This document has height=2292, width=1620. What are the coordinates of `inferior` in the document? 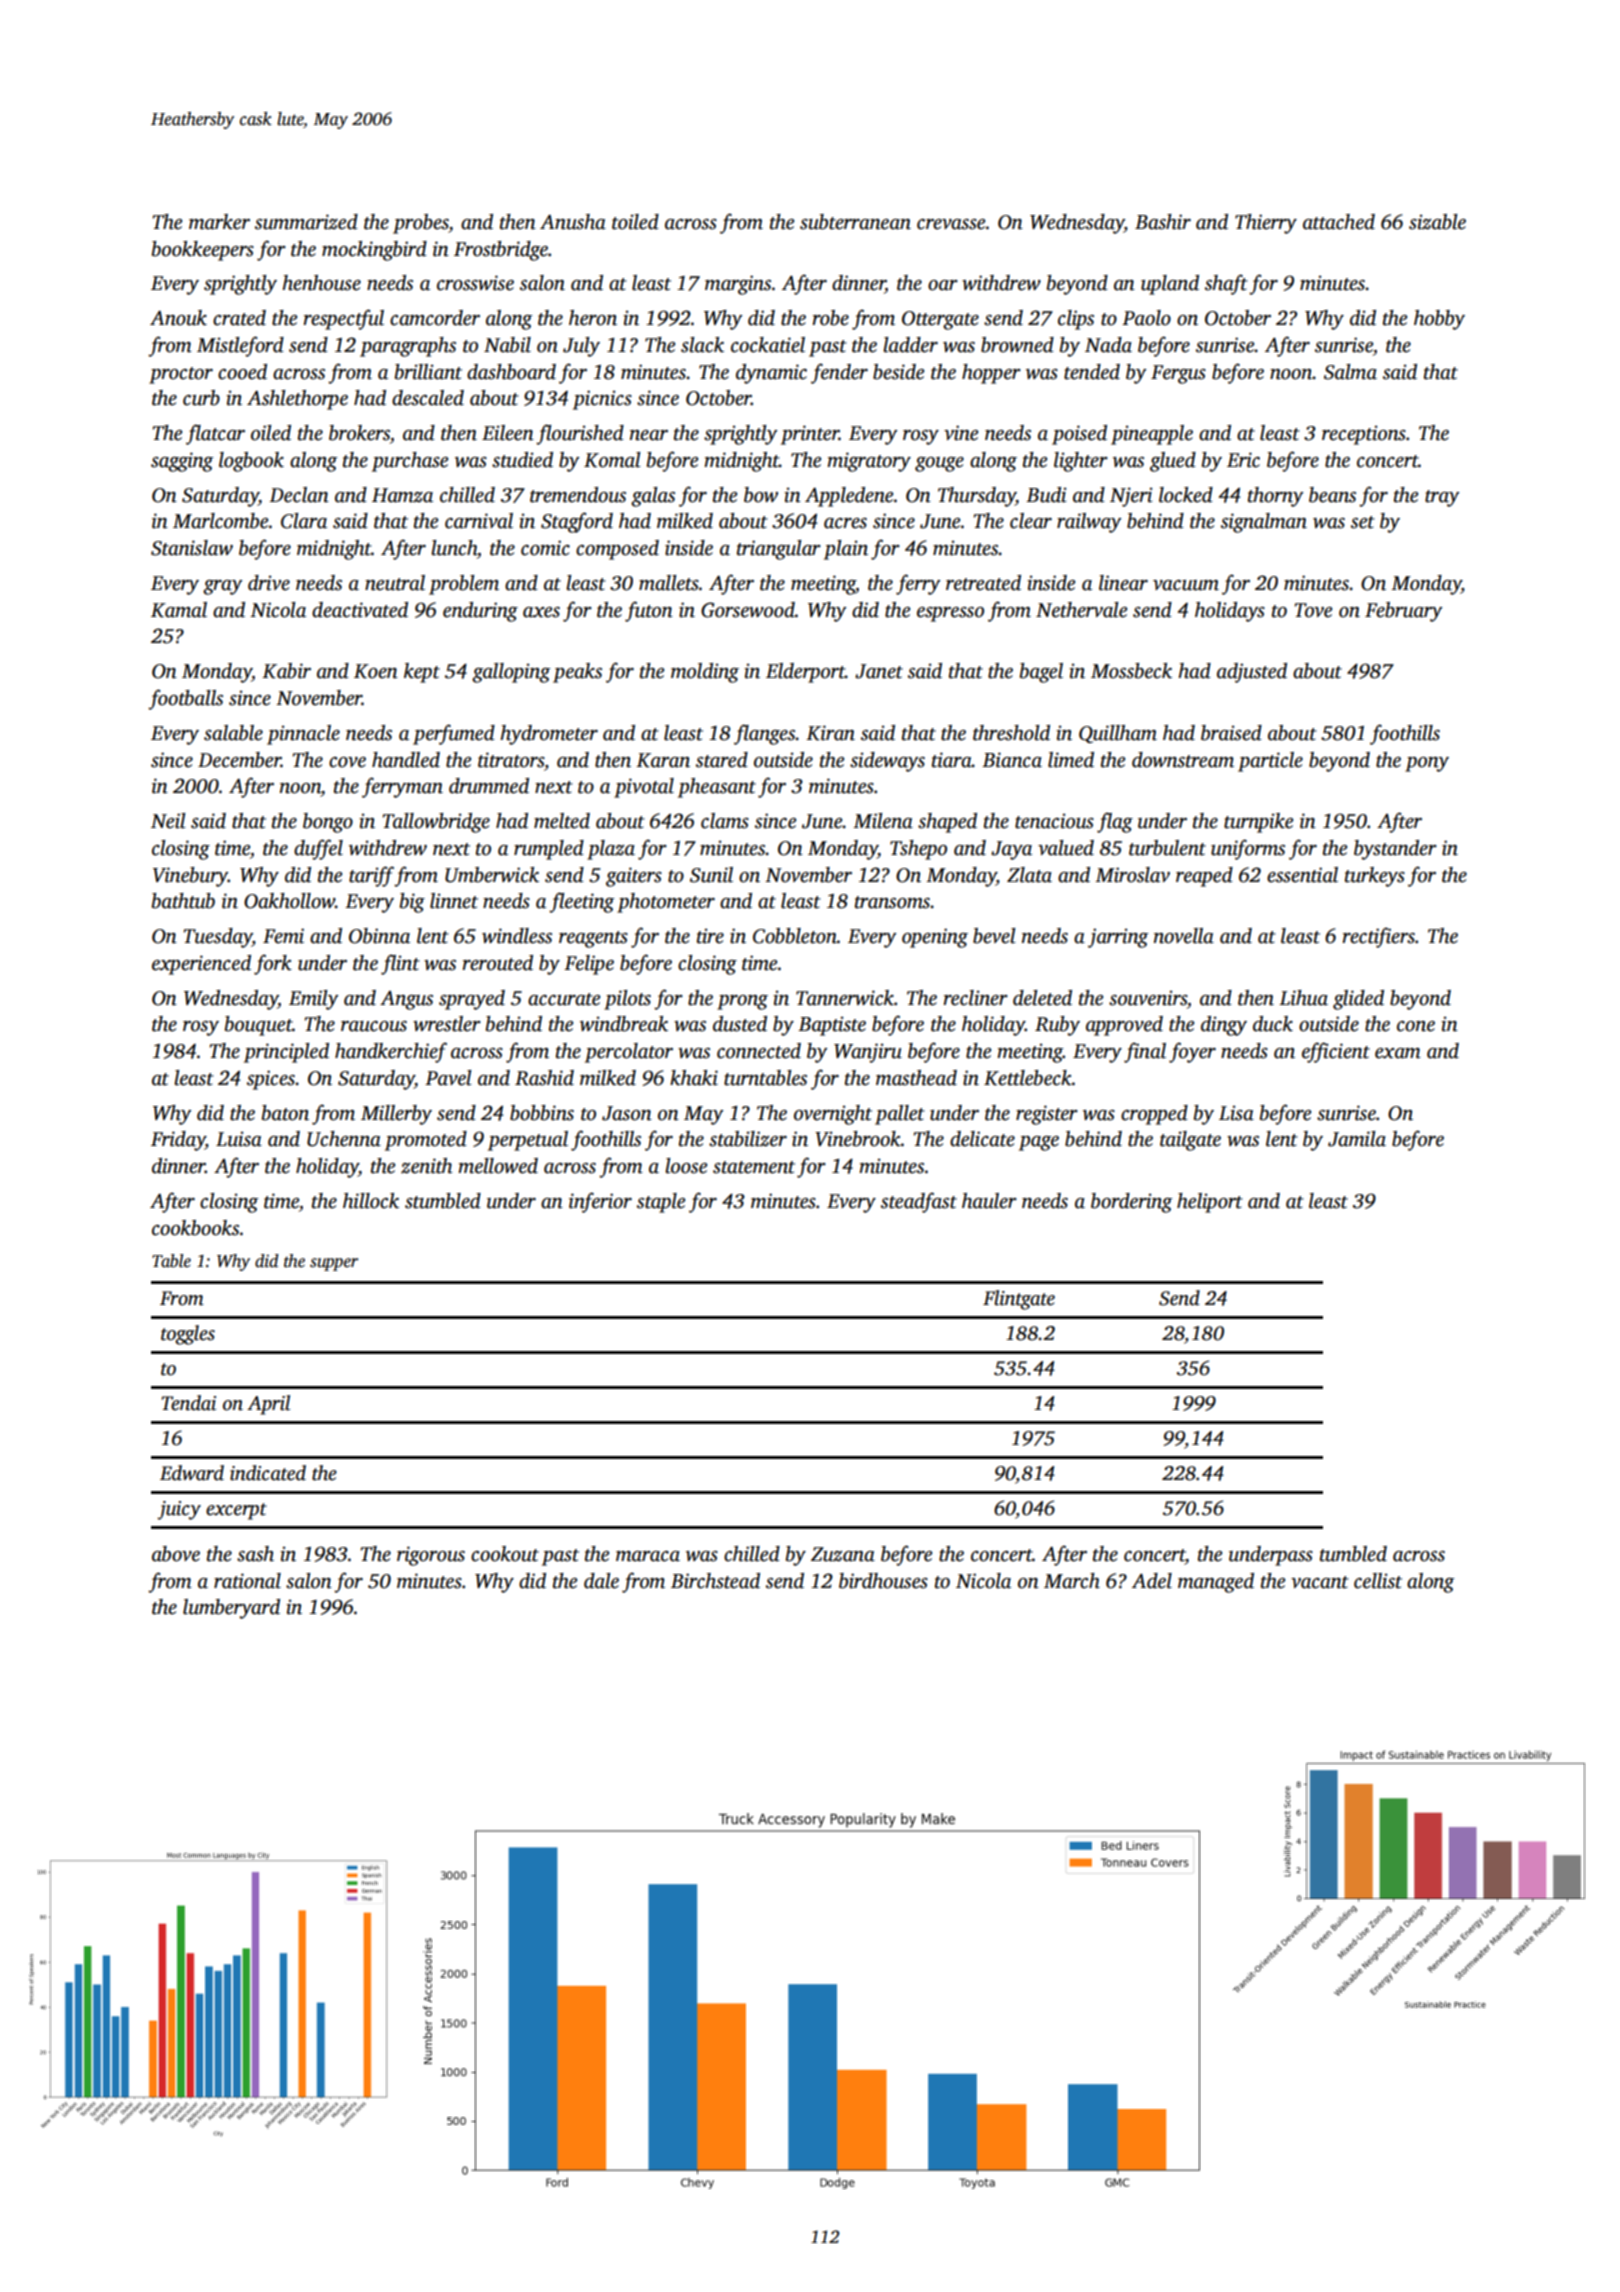 It's located at (600, 1202).
